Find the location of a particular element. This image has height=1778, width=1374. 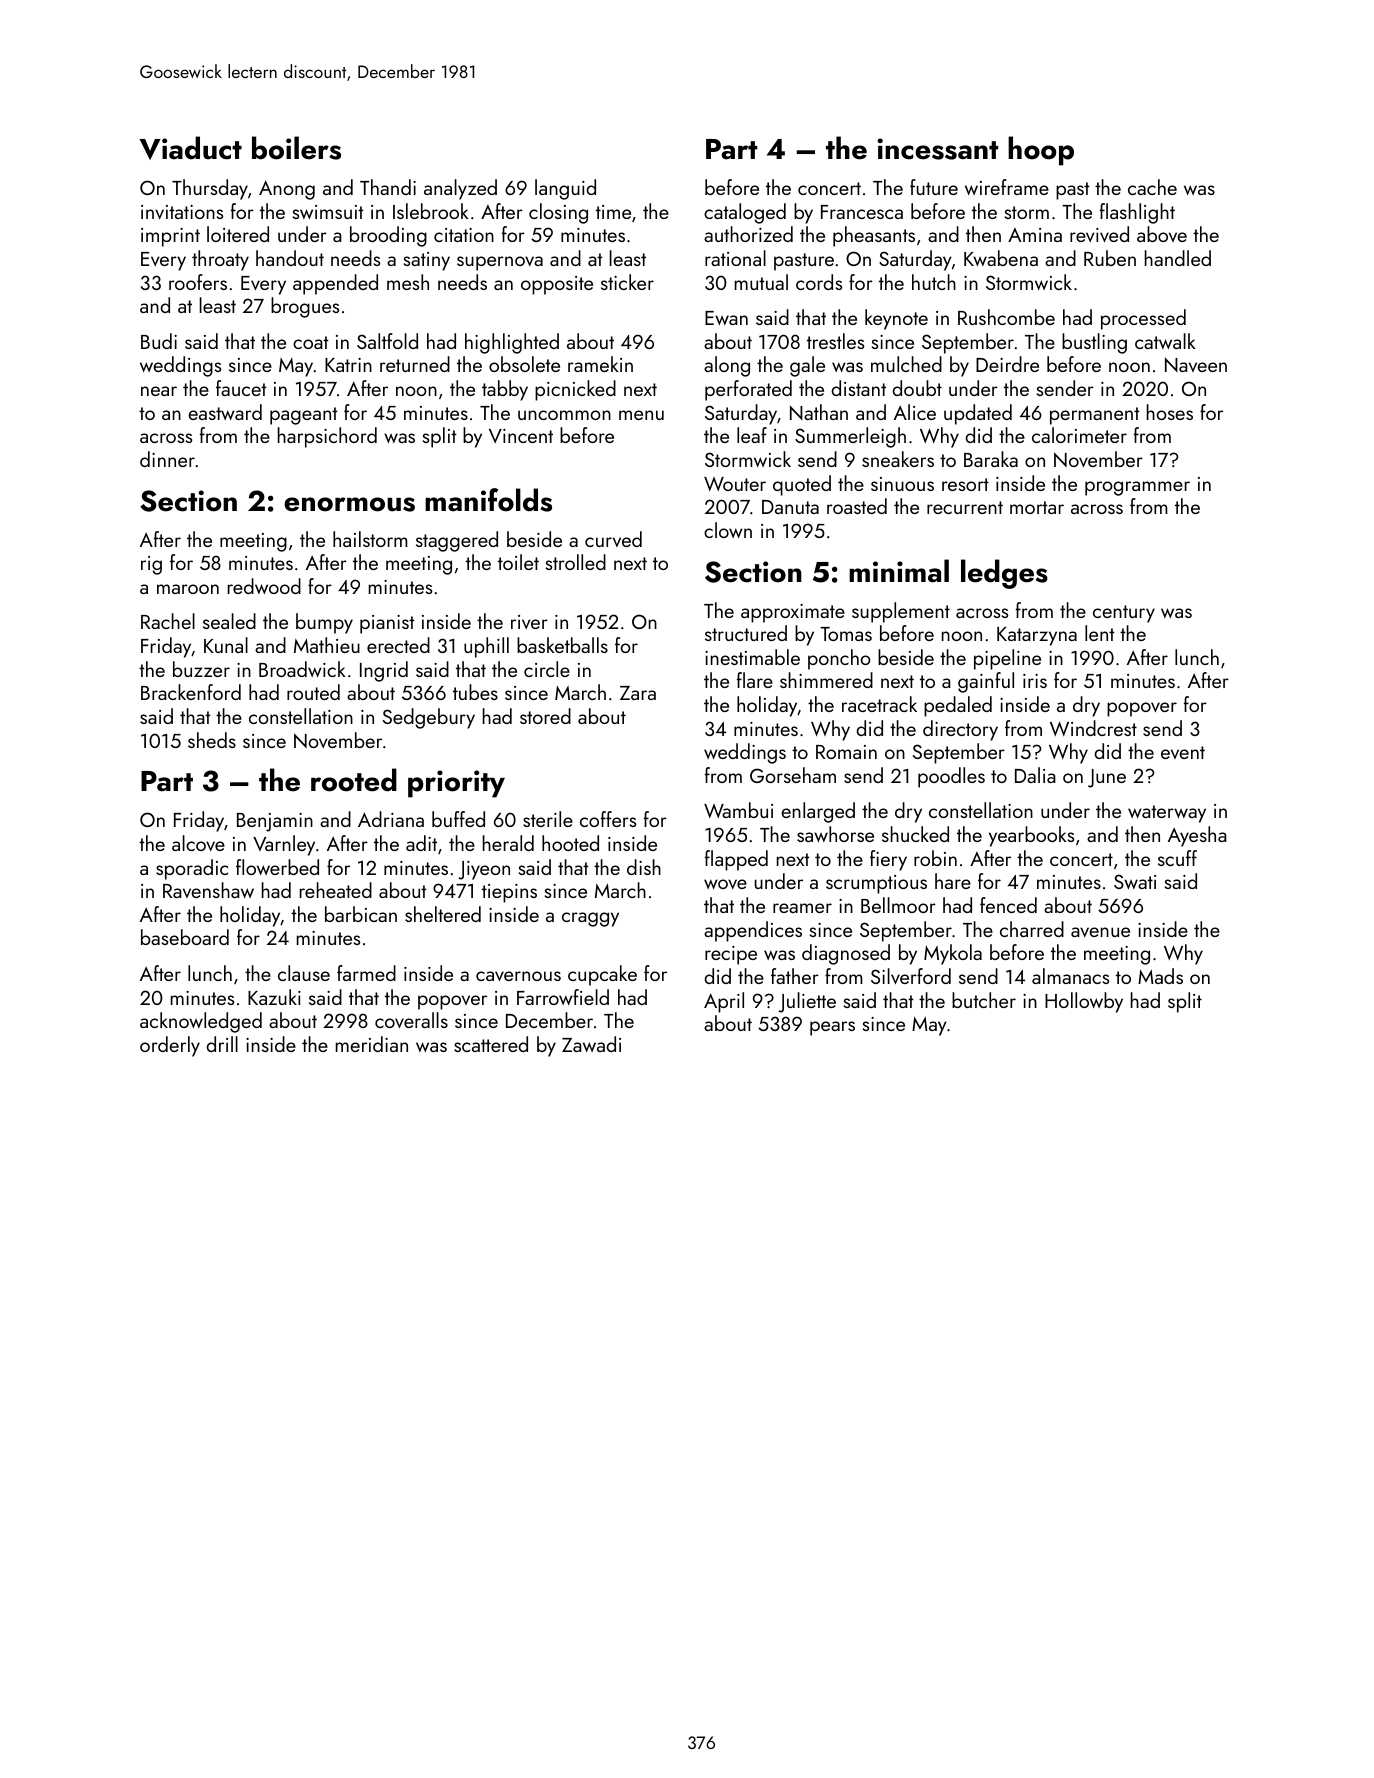

baseboard is located at coordinates (185, 937).
